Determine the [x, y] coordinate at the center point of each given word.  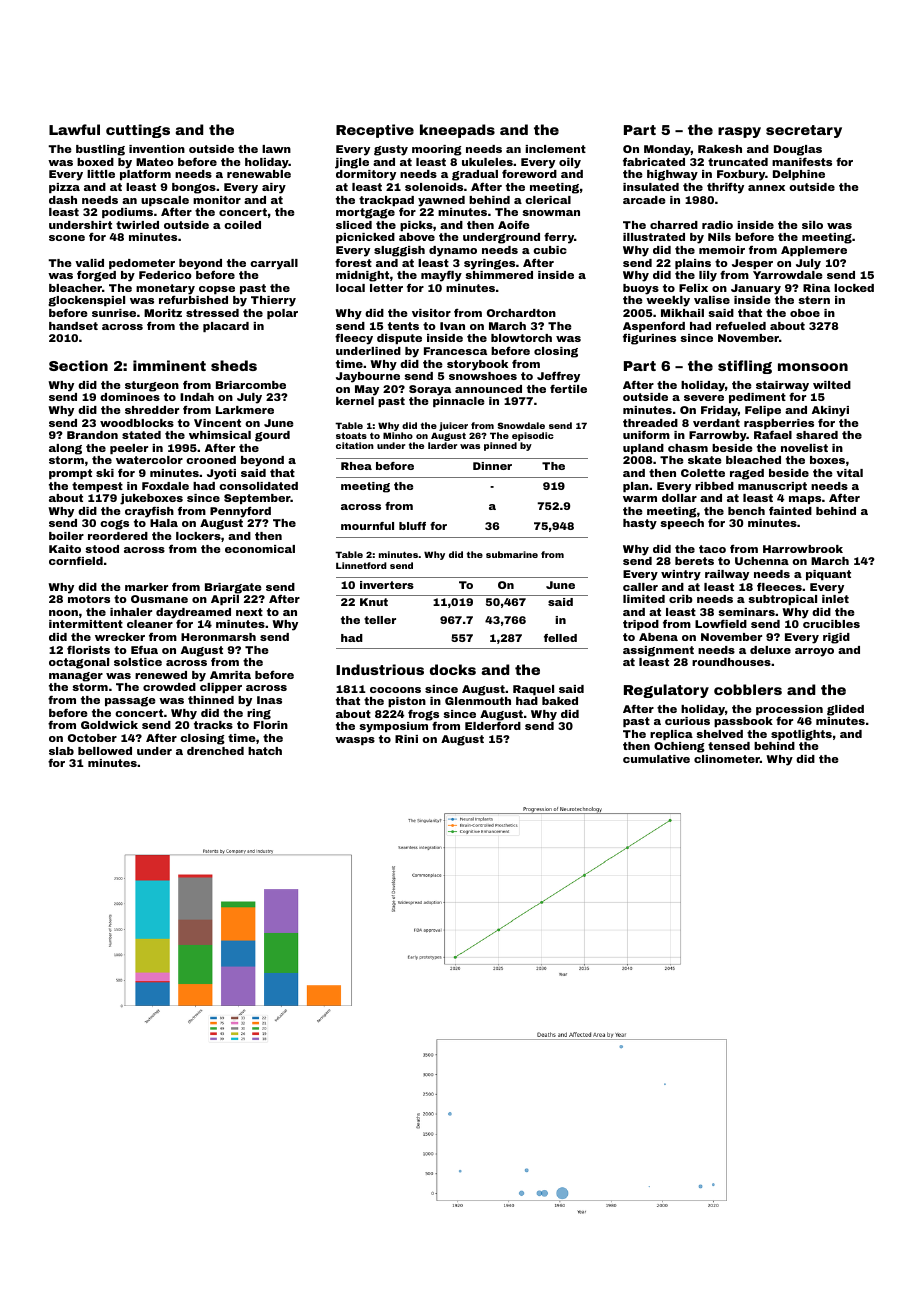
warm [640, 499]
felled [560, 638]
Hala [164, 523]
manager [76, 677]
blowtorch [521, 338]
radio [717, 225]
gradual [475, 175]
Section [78, 365]
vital [849, 473]
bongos [194, 188]
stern [814, 300]
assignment [658, 651]
